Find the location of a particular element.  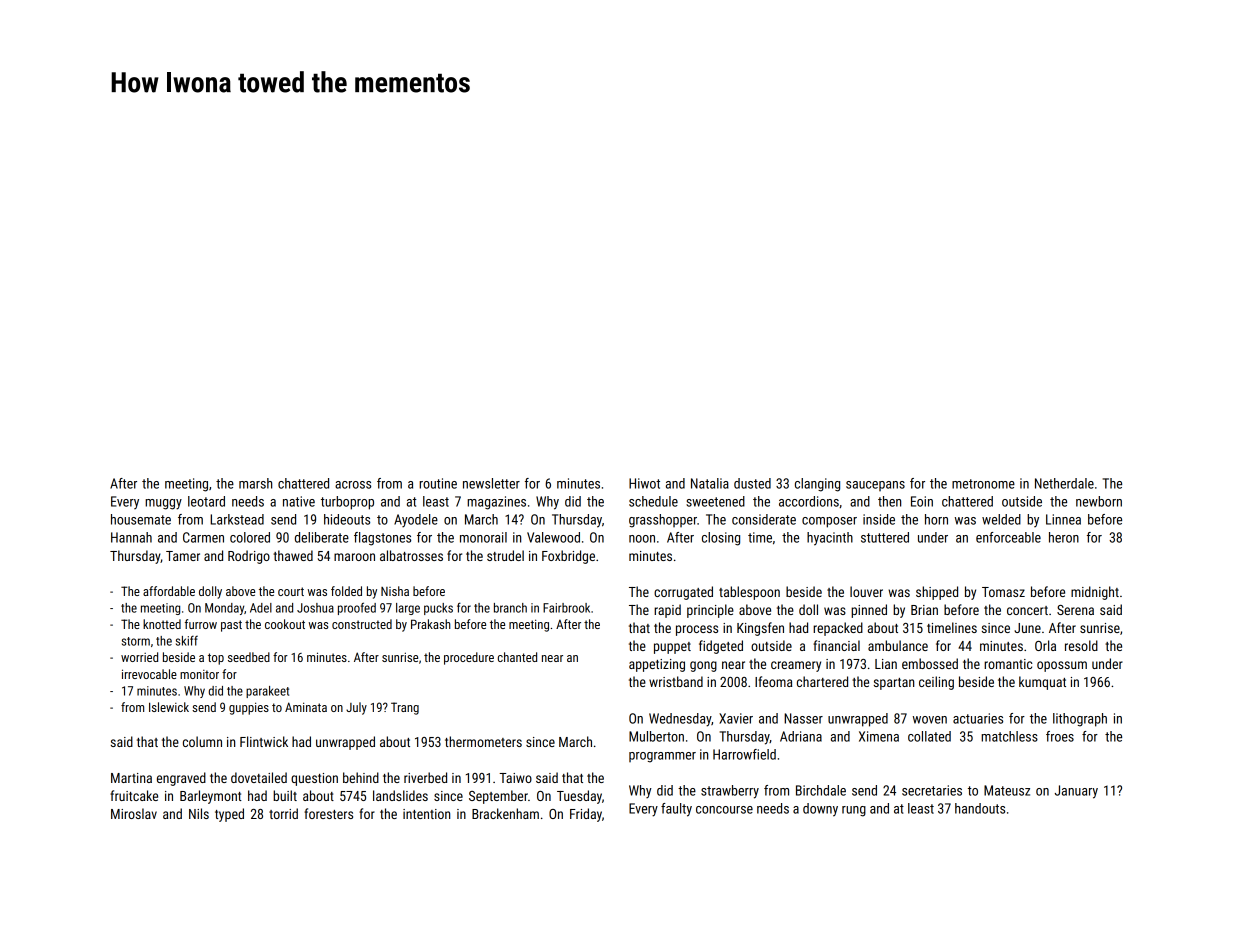

woven is located at coordinates (930, 720).
